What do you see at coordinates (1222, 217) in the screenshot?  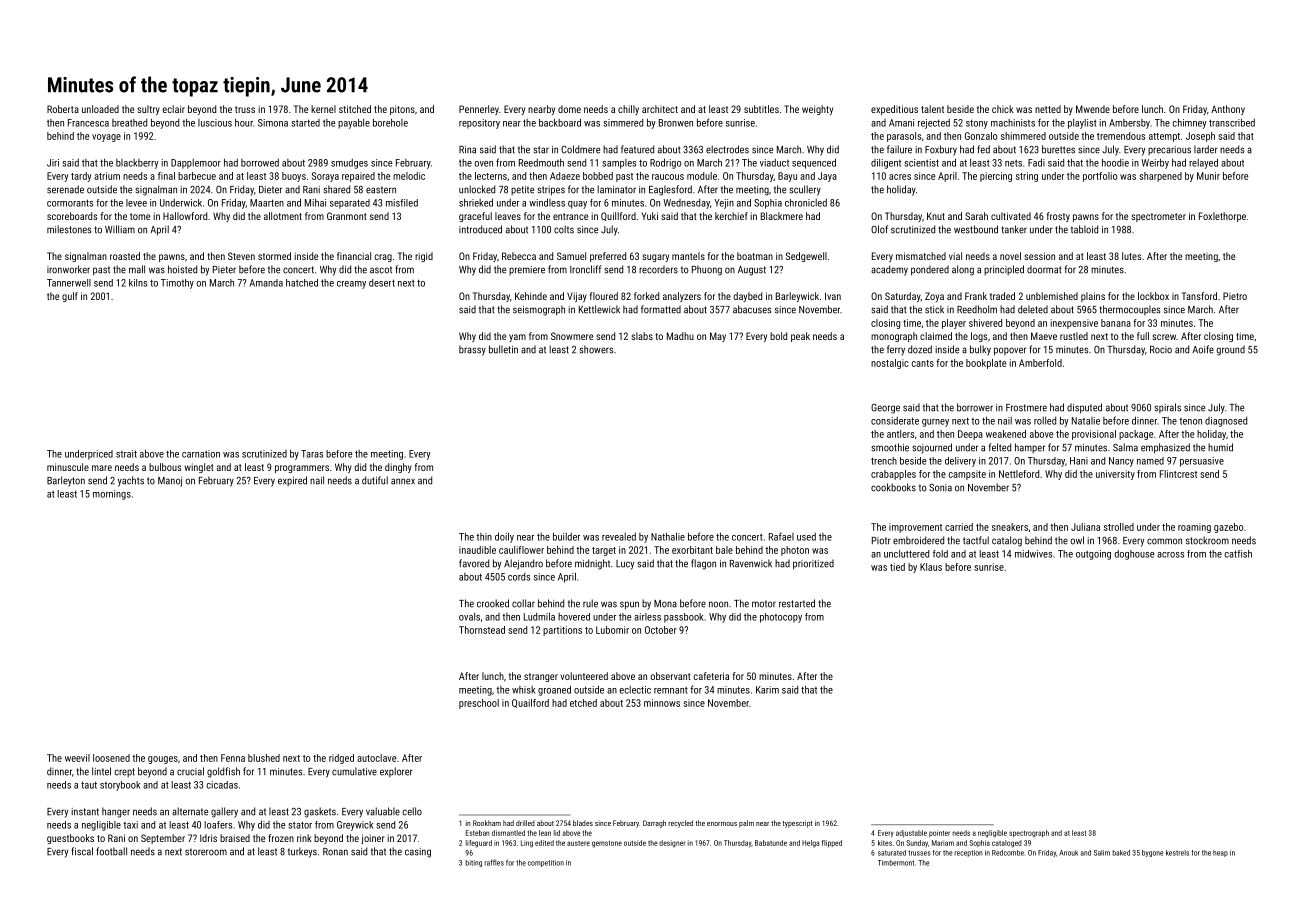 I see `Foxlethorpe` at bounding box center [1222, 217].
